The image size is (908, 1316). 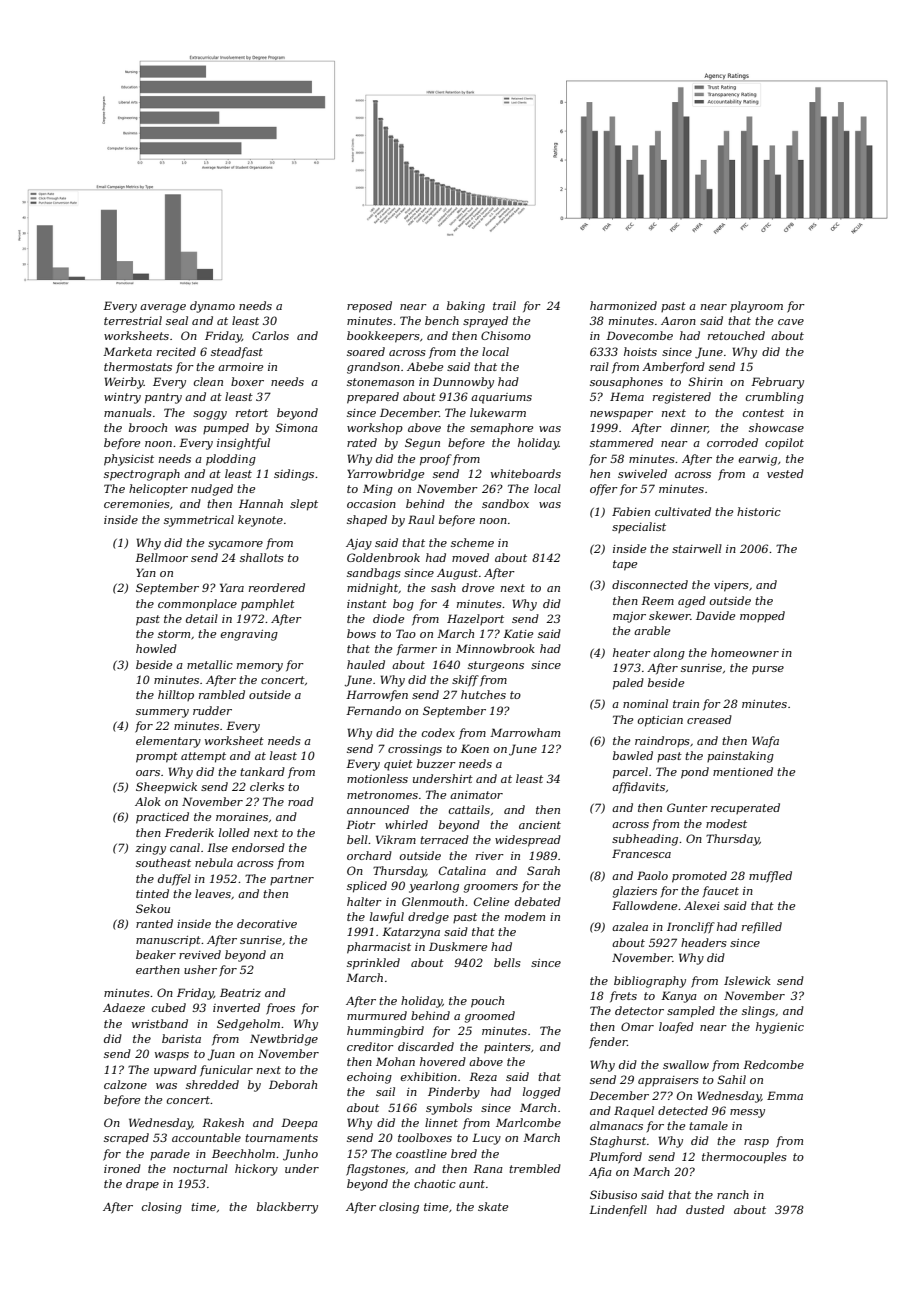 What do you see at coordinates (540, 825) in the page?
I see `ancient` at bounding box center [540, 825].
